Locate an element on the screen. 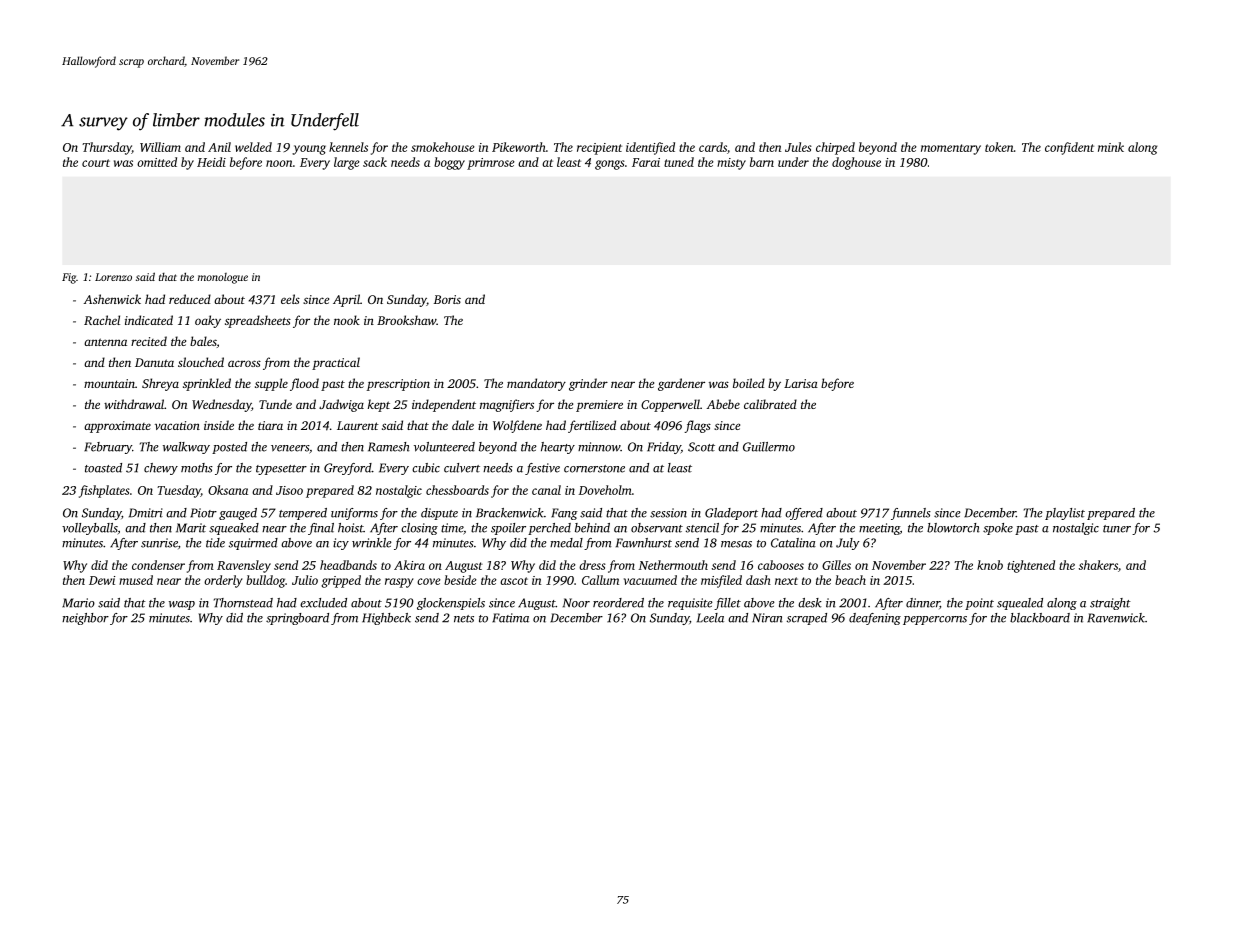 The width and height of the screenshot is (1233, 952). tuned is located at coordinates (679, 162).
